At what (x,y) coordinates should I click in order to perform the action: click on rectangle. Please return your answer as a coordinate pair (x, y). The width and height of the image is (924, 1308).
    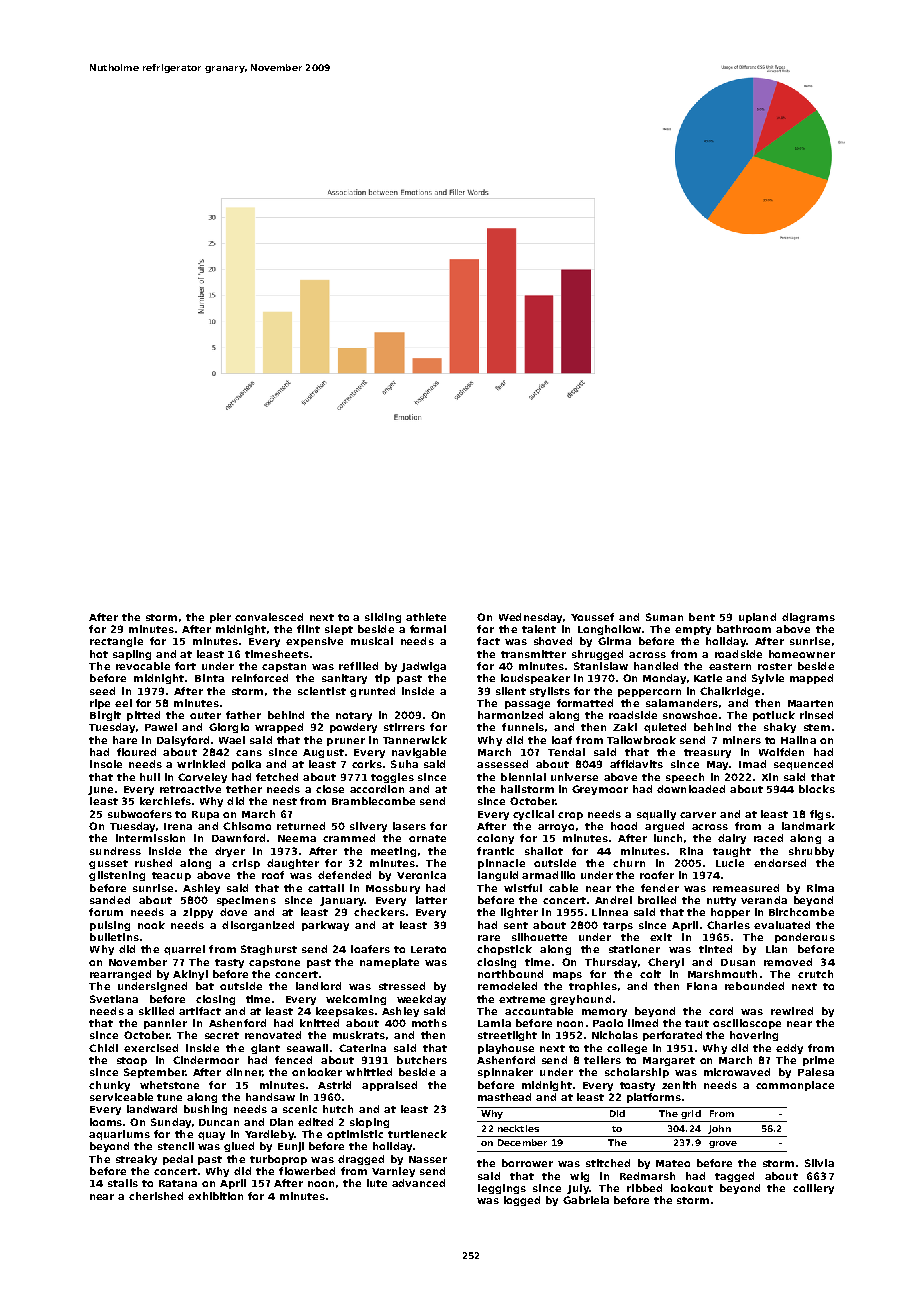
    Looking at the image, I should click on (116, 642).
